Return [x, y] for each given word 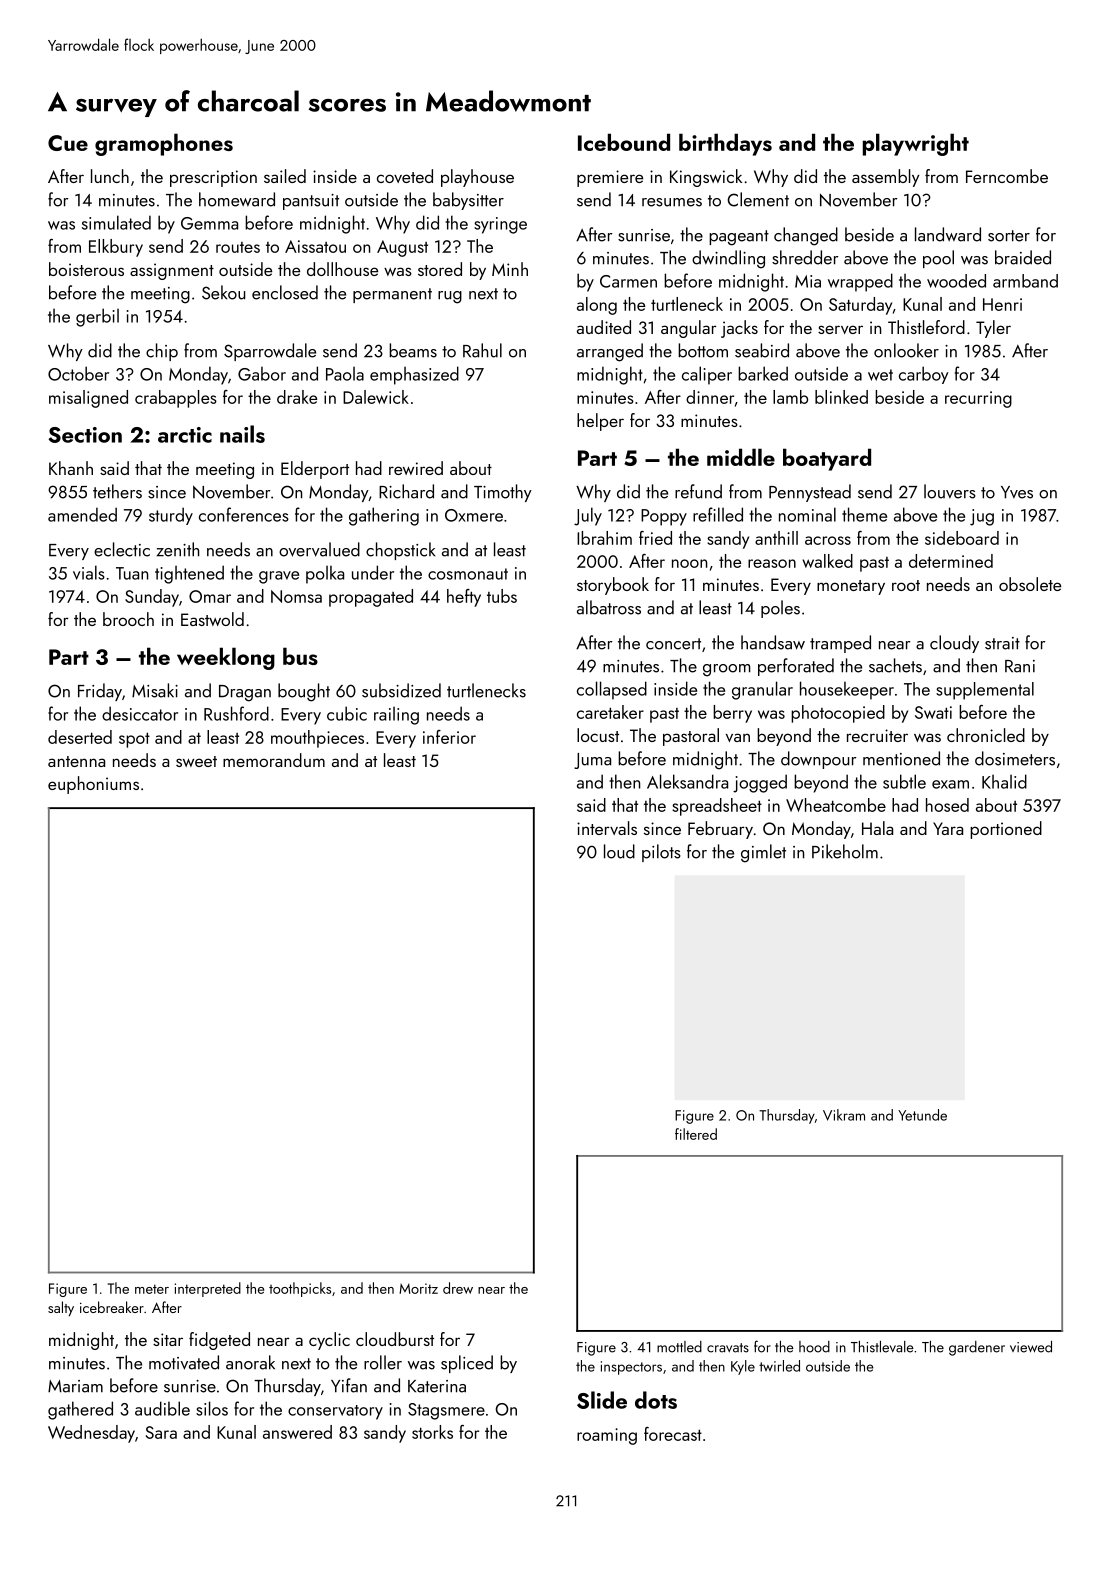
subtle [904, 781]
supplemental [985, 691]
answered [297, 1432]
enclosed [285, 292]
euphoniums [93, 785]
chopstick [400, 551]
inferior [449, 737]
